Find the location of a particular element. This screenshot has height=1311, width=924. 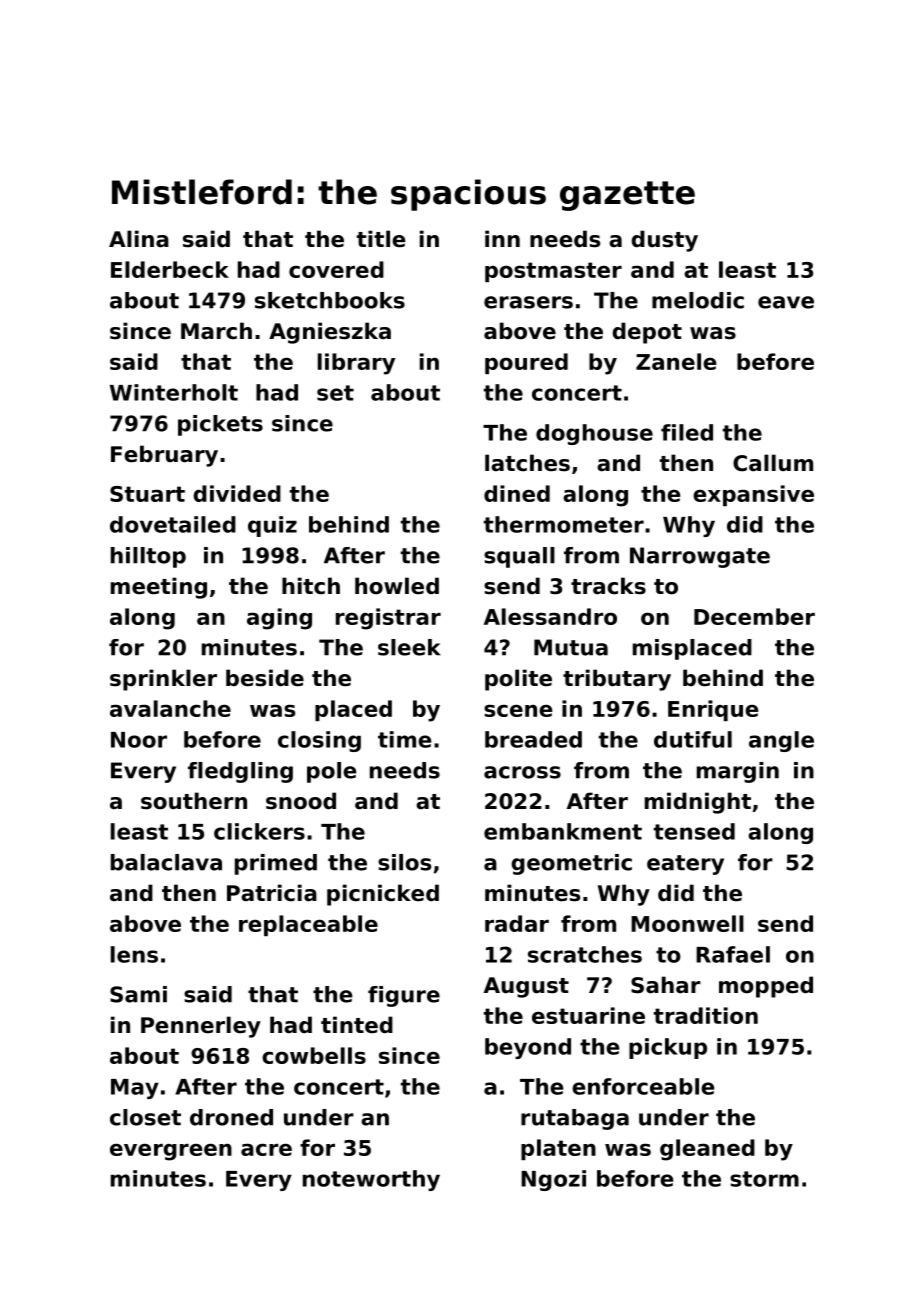

Noor is located at coordinates (139, 740).
